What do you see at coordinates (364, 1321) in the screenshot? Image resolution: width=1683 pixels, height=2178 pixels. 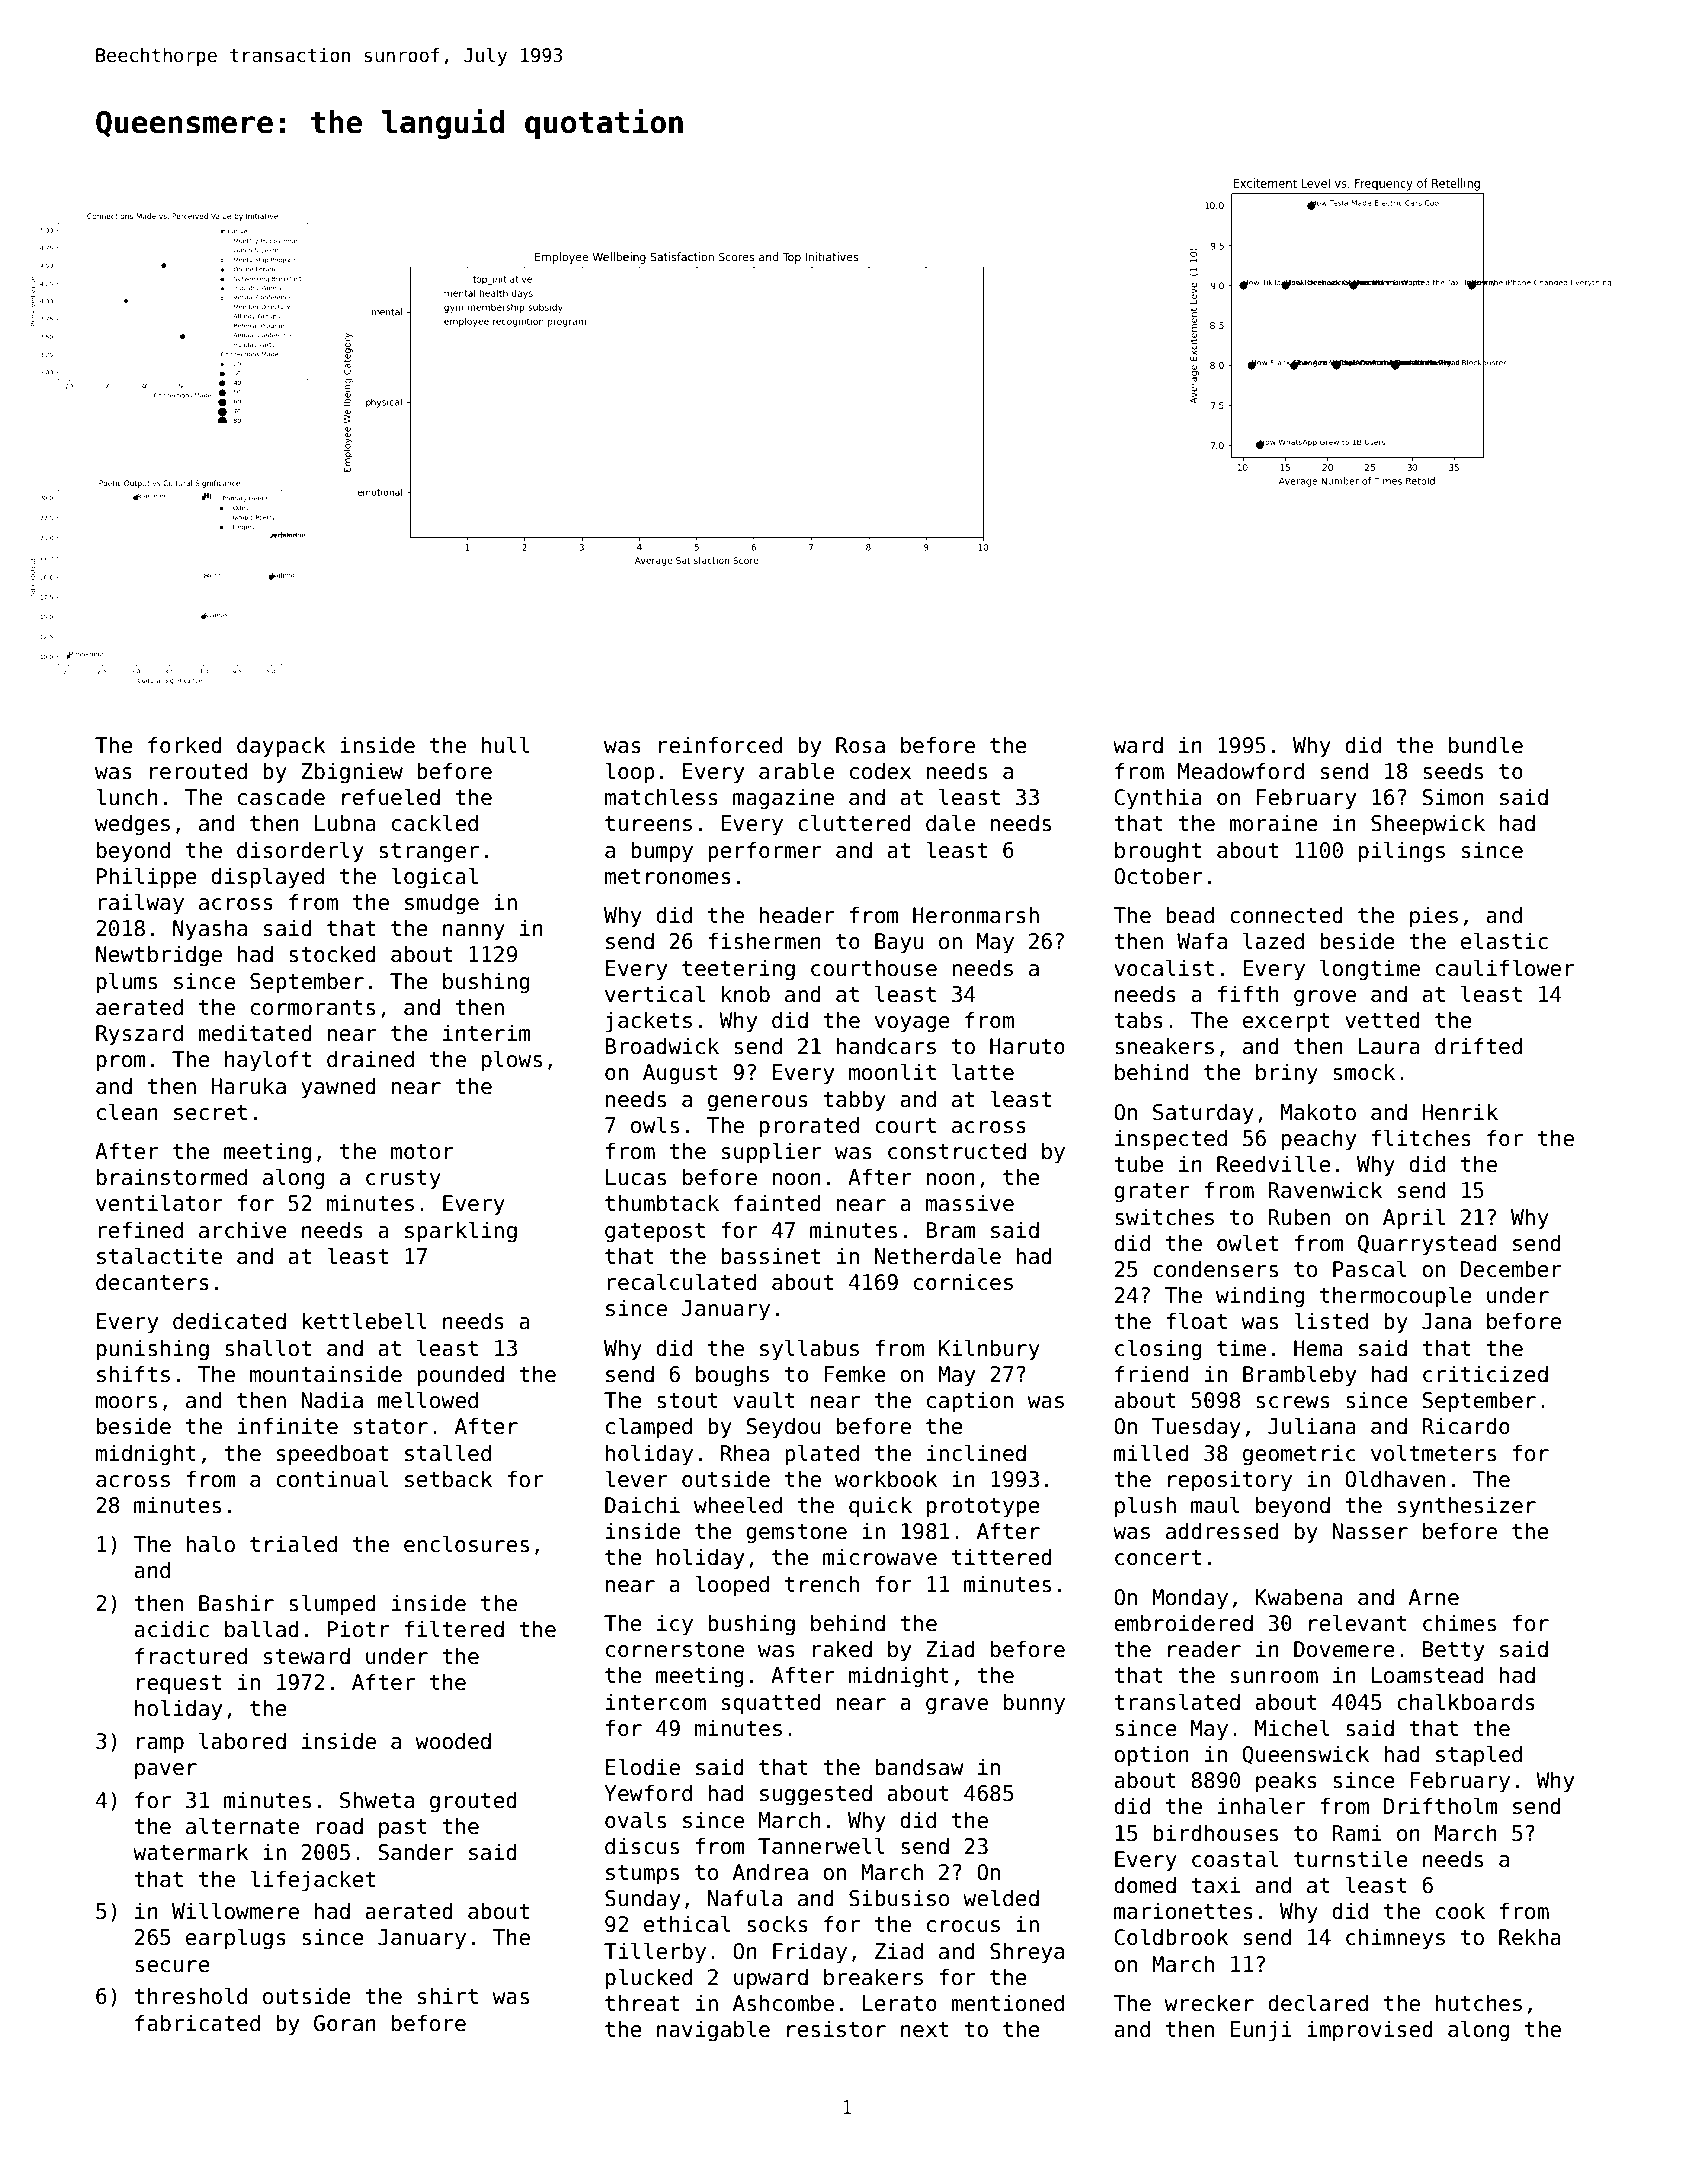 I see `kettlebell` at bounding box center [364, 1321].
